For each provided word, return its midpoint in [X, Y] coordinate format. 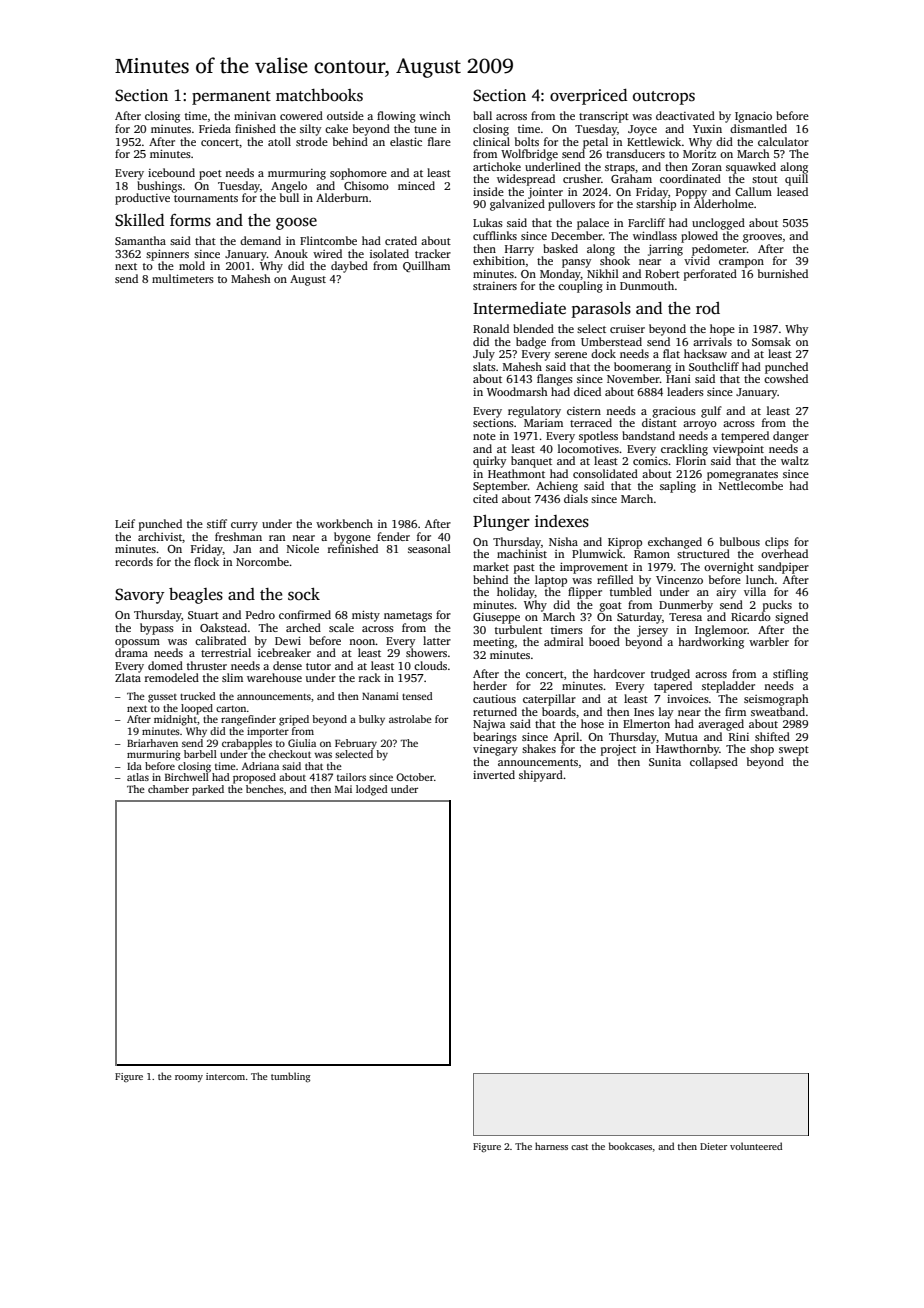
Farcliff [646, 222]
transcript [604, 117]
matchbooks [319, 95]
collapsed [714, 763]
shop [762, 750]
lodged [372, 790]
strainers [495, 286]
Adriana [260, 766]
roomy [189, 1078]
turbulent [518, 629]
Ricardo [751, 616]
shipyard [541, 776]
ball [482, 115]
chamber [168, 789]
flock [206, 561]
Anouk [291, 253]
